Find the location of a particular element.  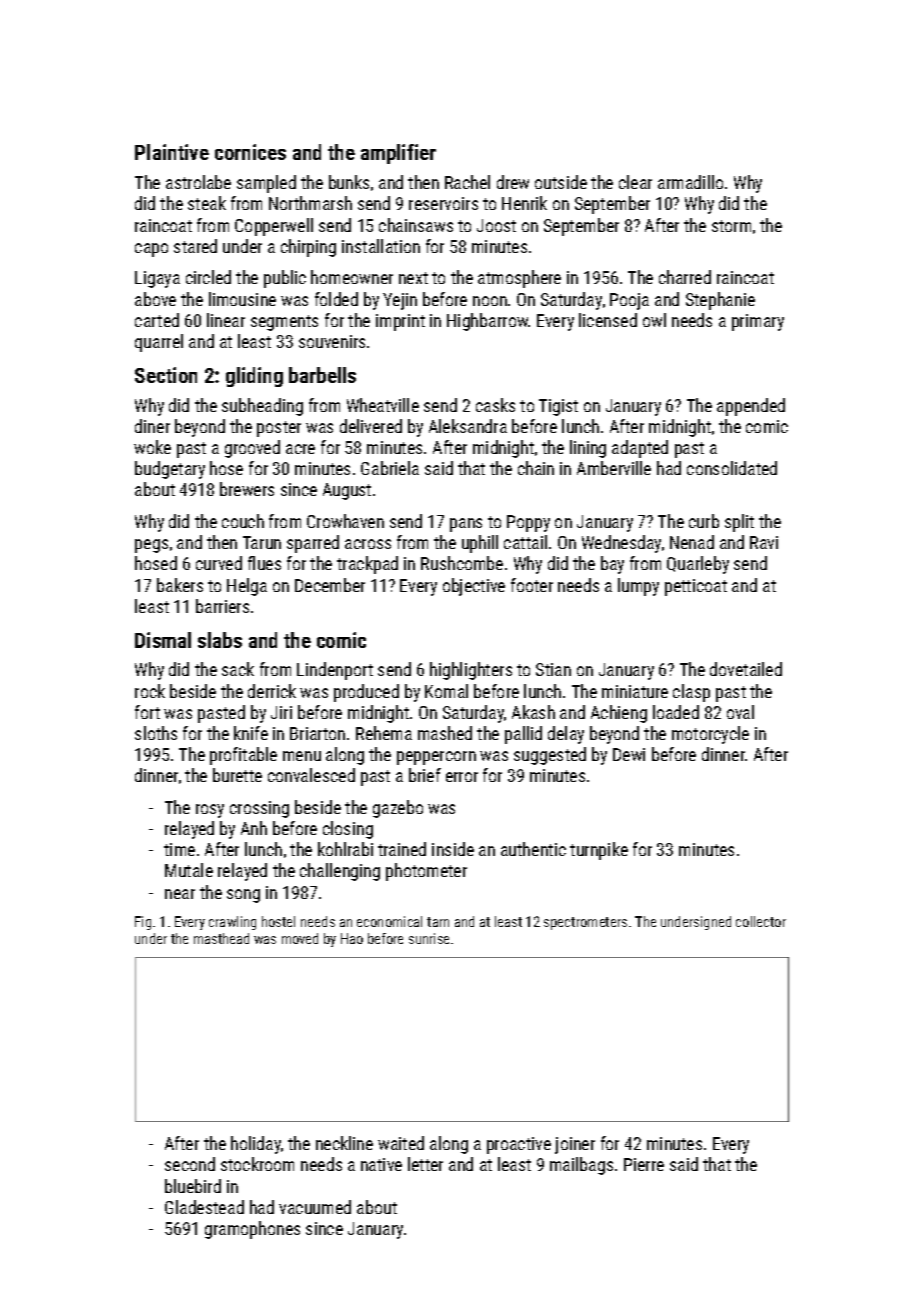

barbells is located at coordinates (322, 375).
